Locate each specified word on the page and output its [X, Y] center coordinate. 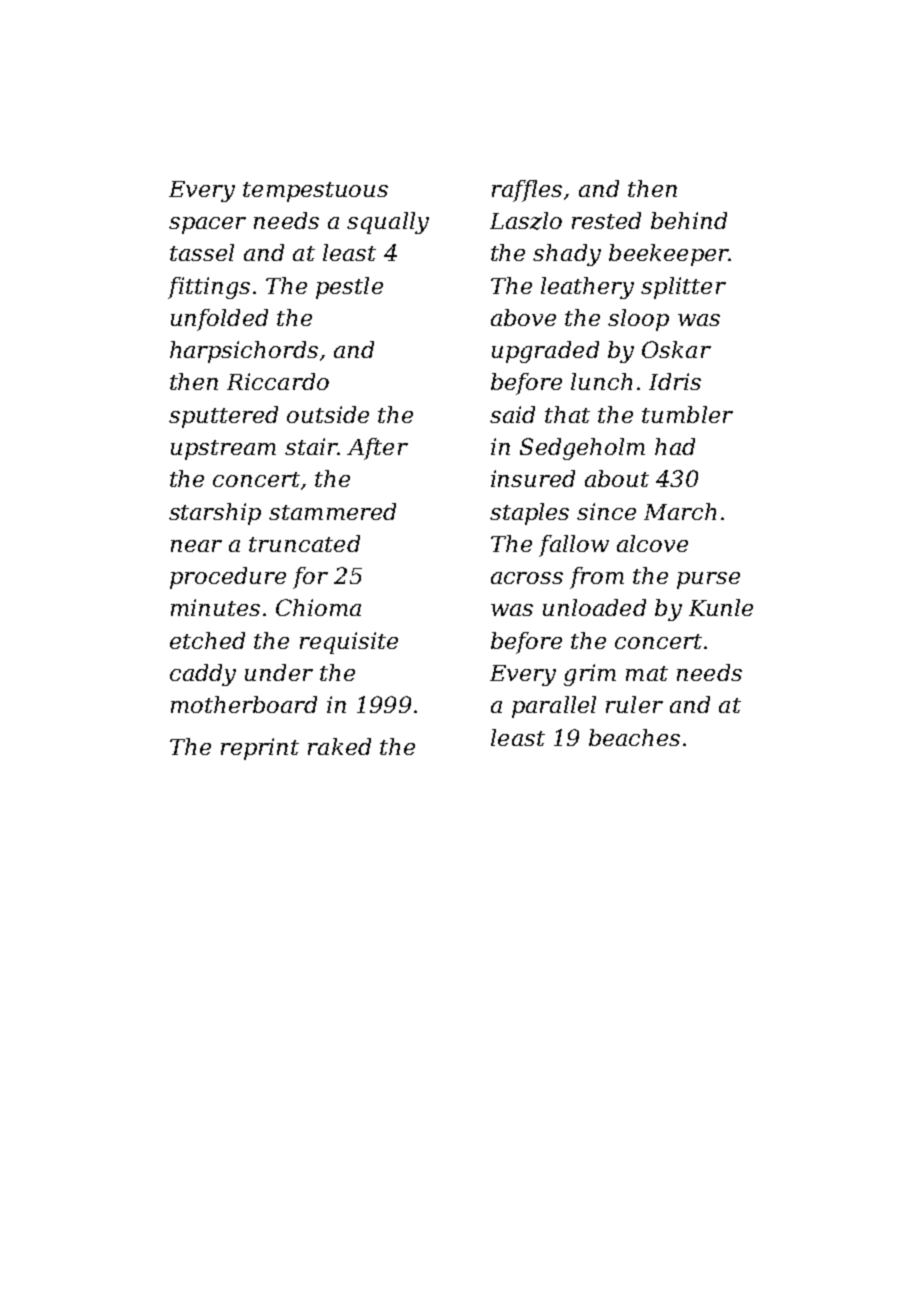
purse [708, 580]
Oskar [676, 349]
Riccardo [278, 381]
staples [529, 514]
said [512, 414]
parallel [554, 707]
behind [689, 220]
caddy [203, 675]
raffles [527, 191]
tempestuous [315, 192]
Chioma [318, 607]
